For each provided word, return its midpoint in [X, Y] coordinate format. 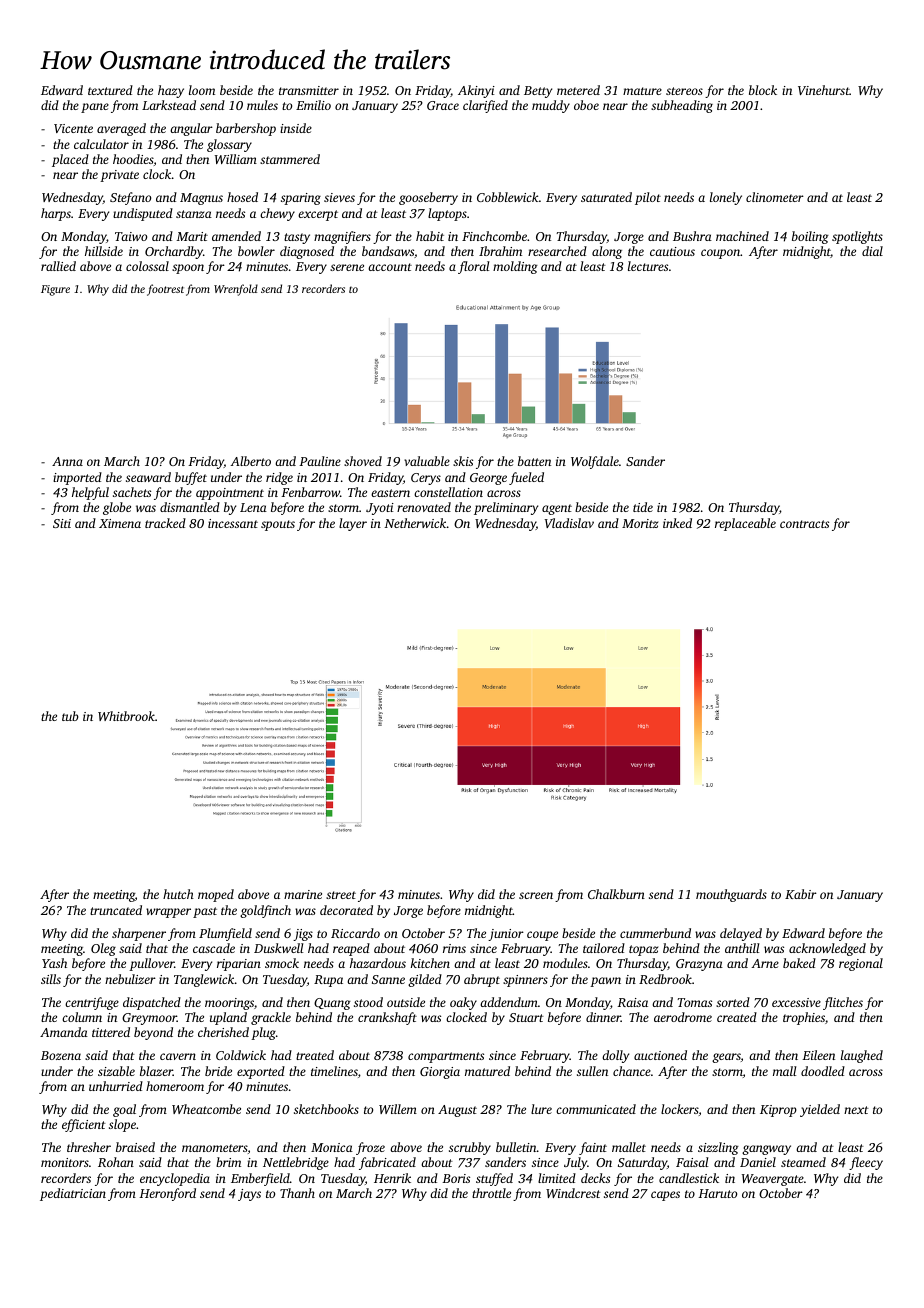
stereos [684, 91]
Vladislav [569, 523]
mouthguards [731, 895]
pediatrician [73, 1194]
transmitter [309, 90]
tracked [165, 523]
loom [202, 90]
